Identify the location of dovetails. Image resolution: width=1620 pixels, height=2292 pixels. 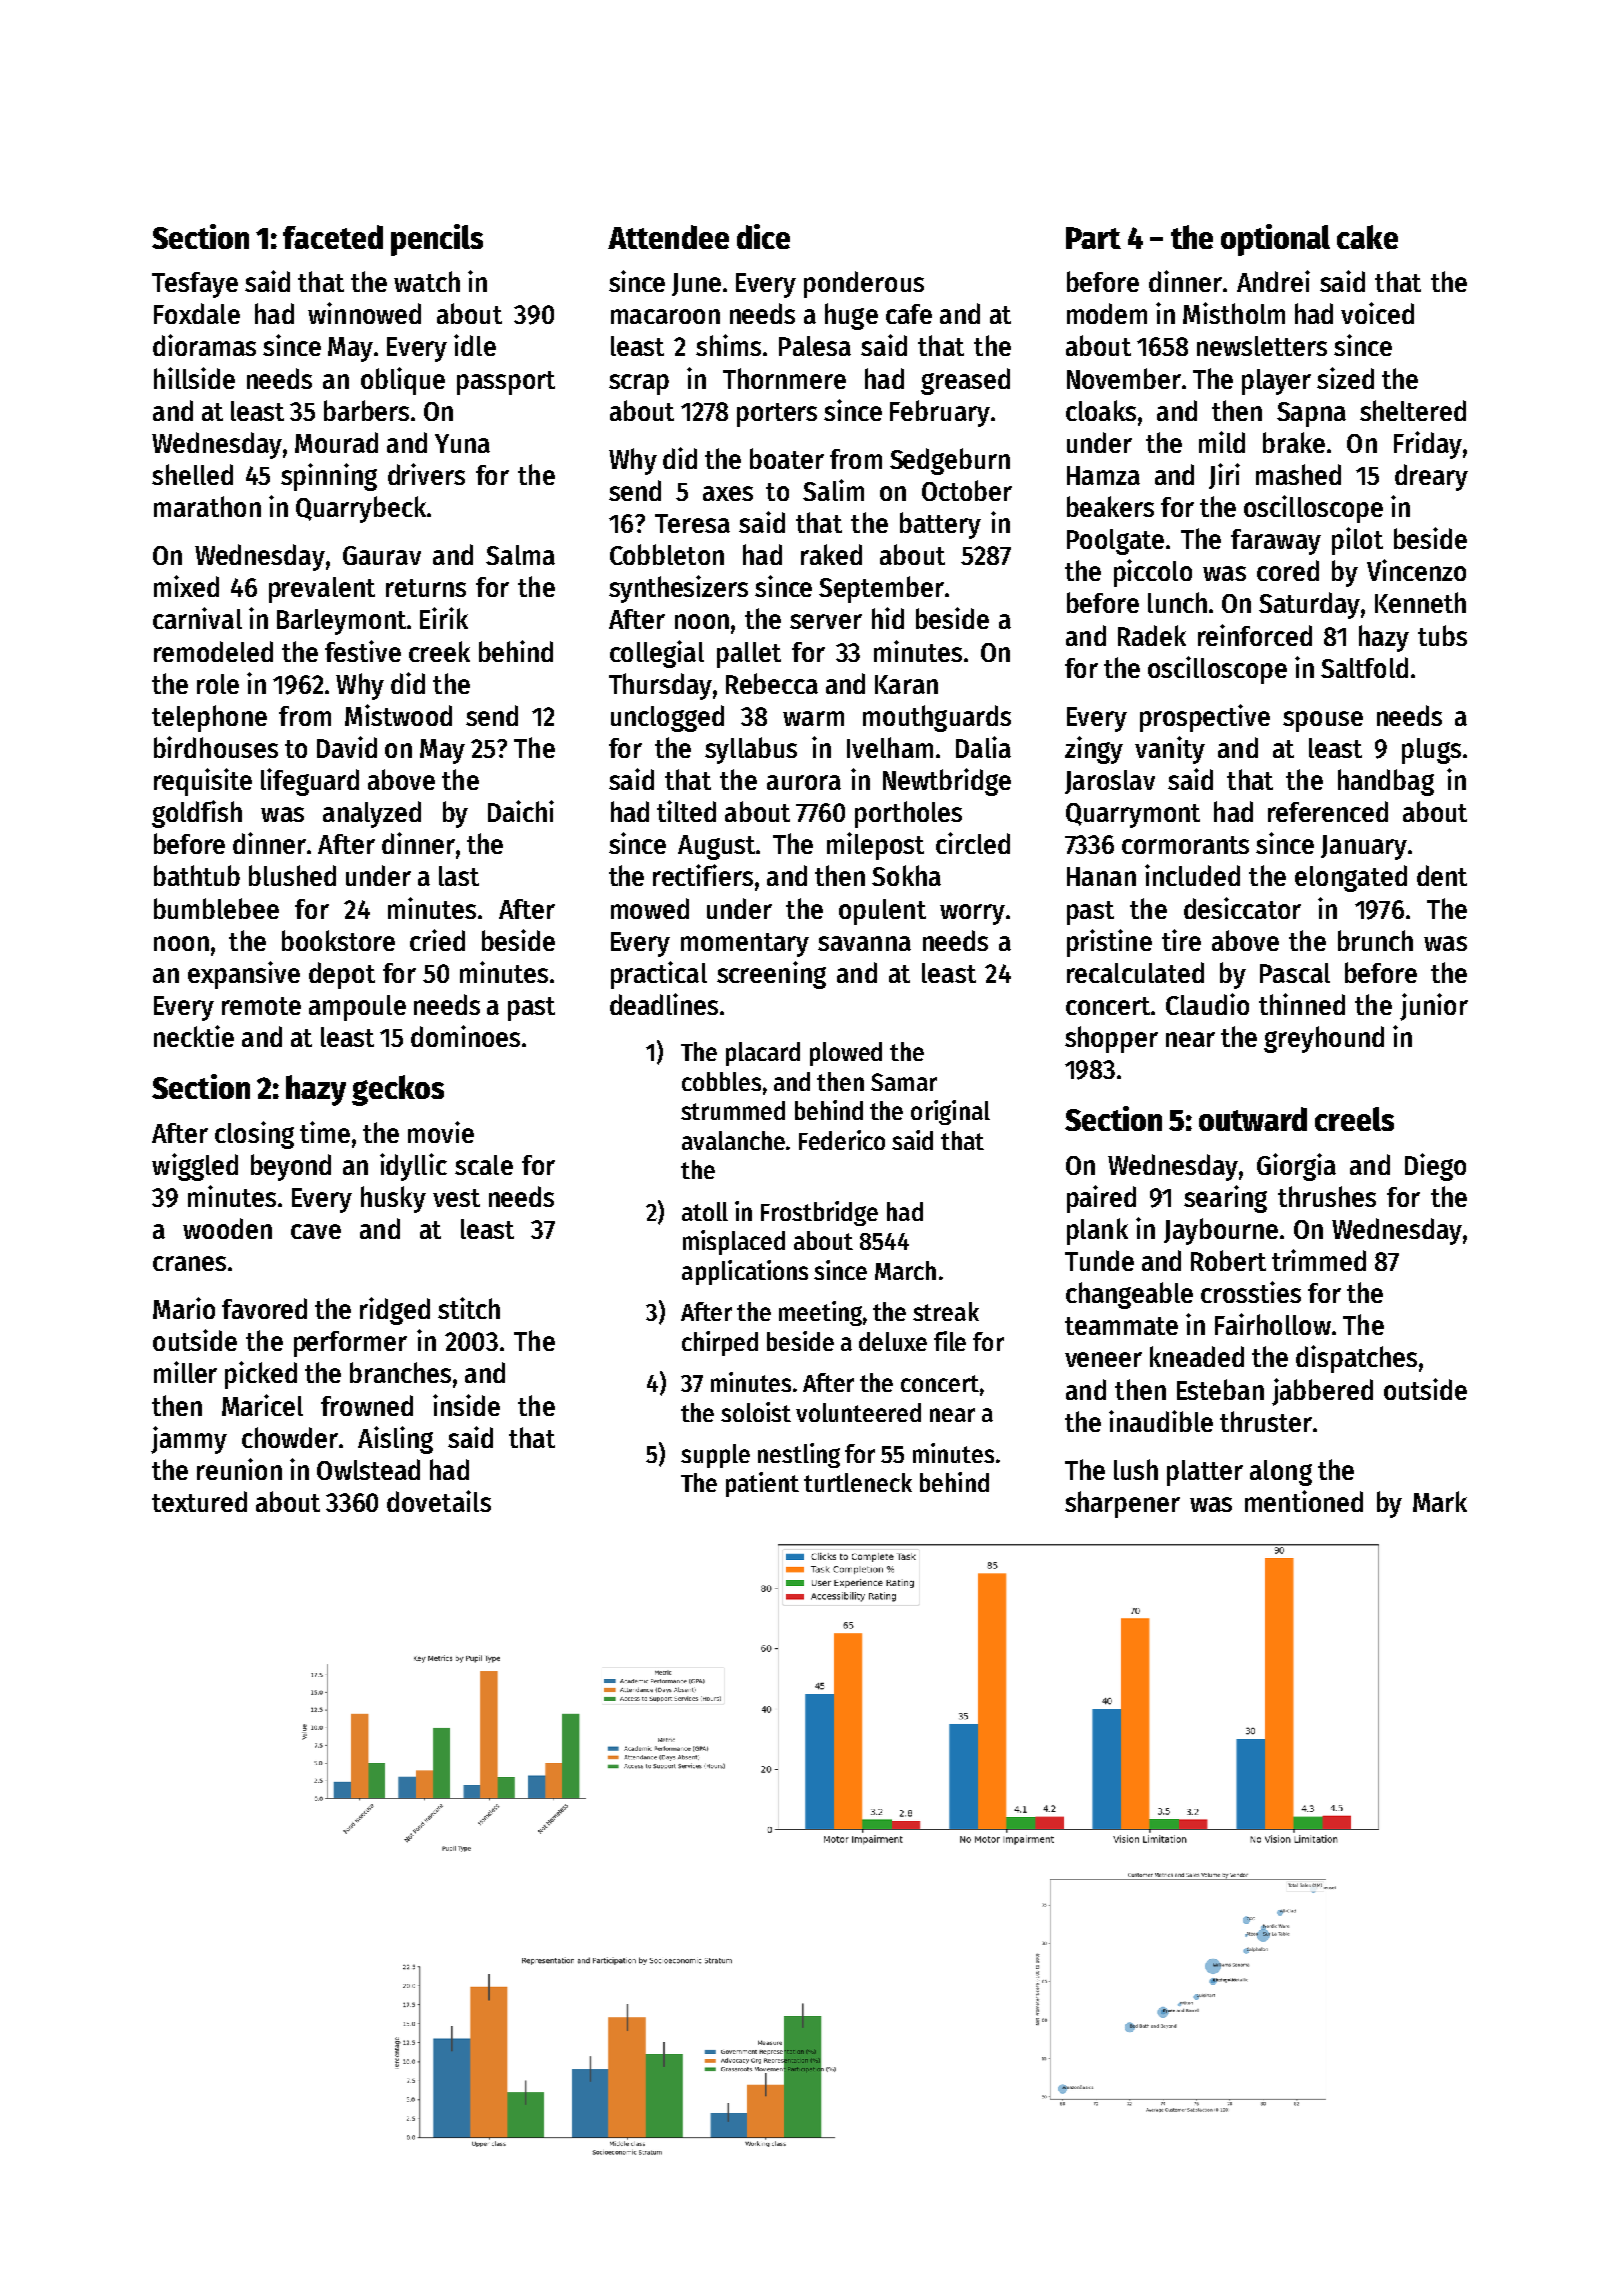
(439, 1501).
